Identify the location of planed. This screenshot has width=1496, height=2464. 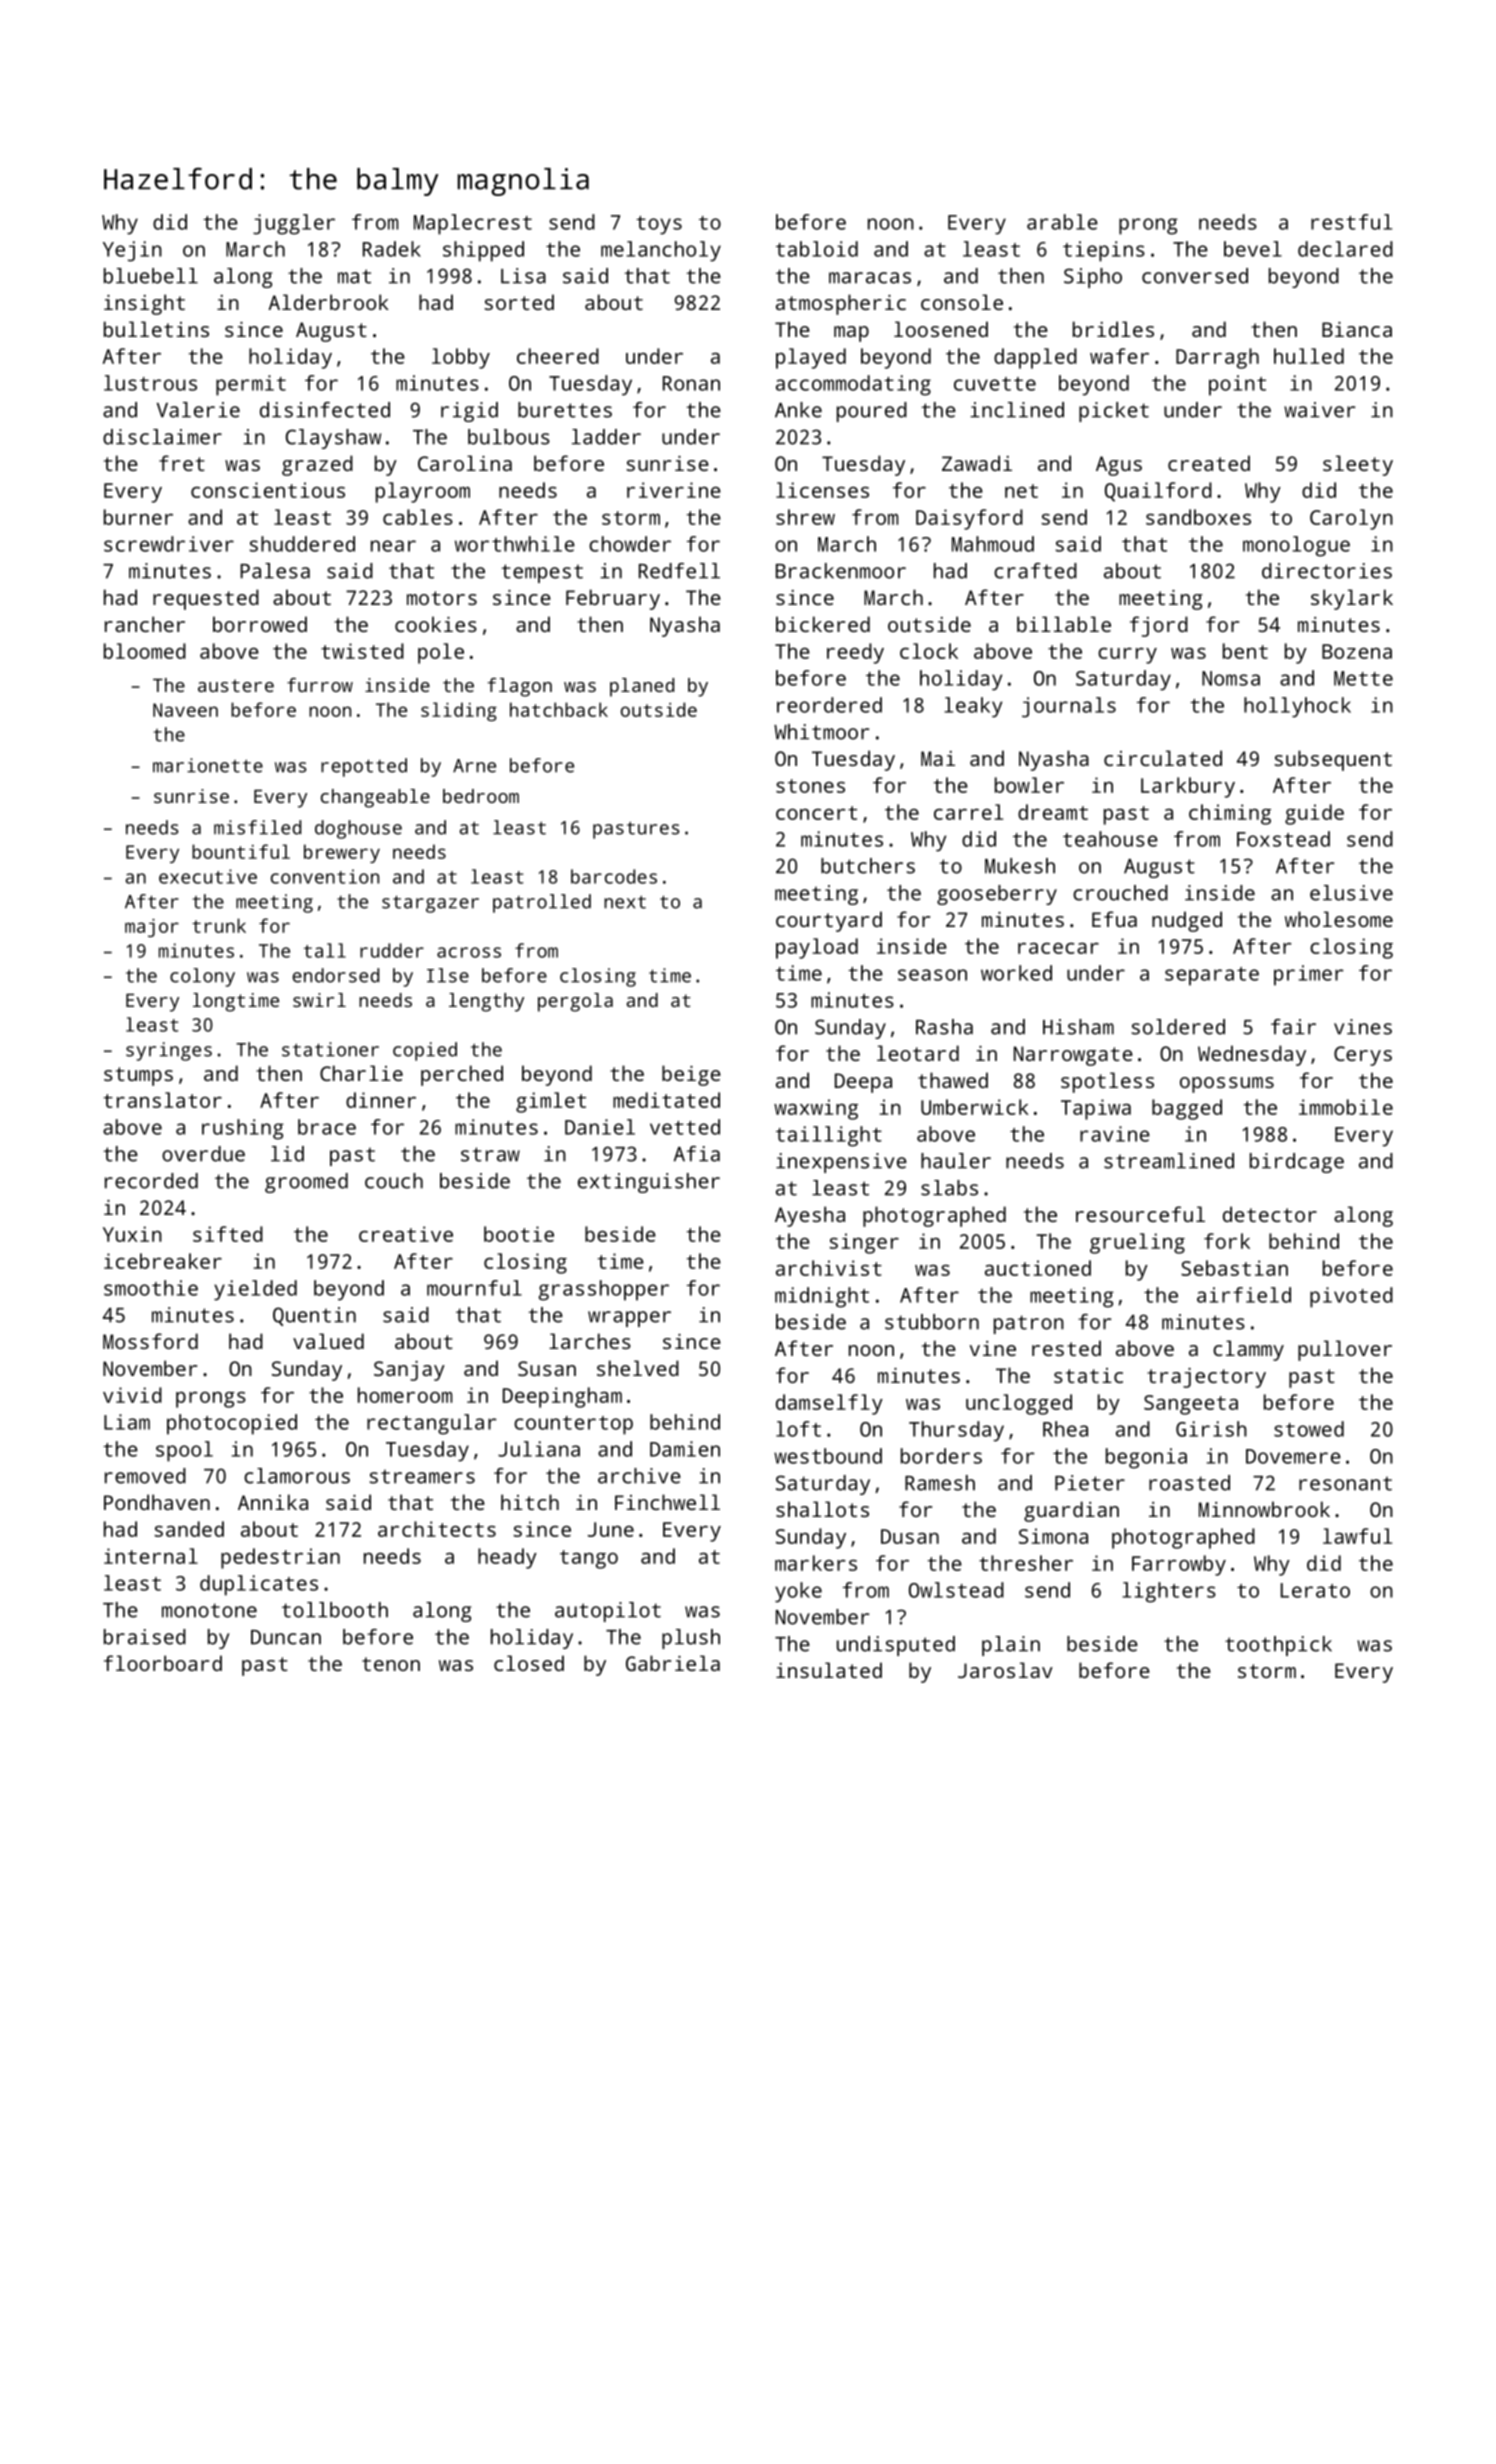
(642, 687).
